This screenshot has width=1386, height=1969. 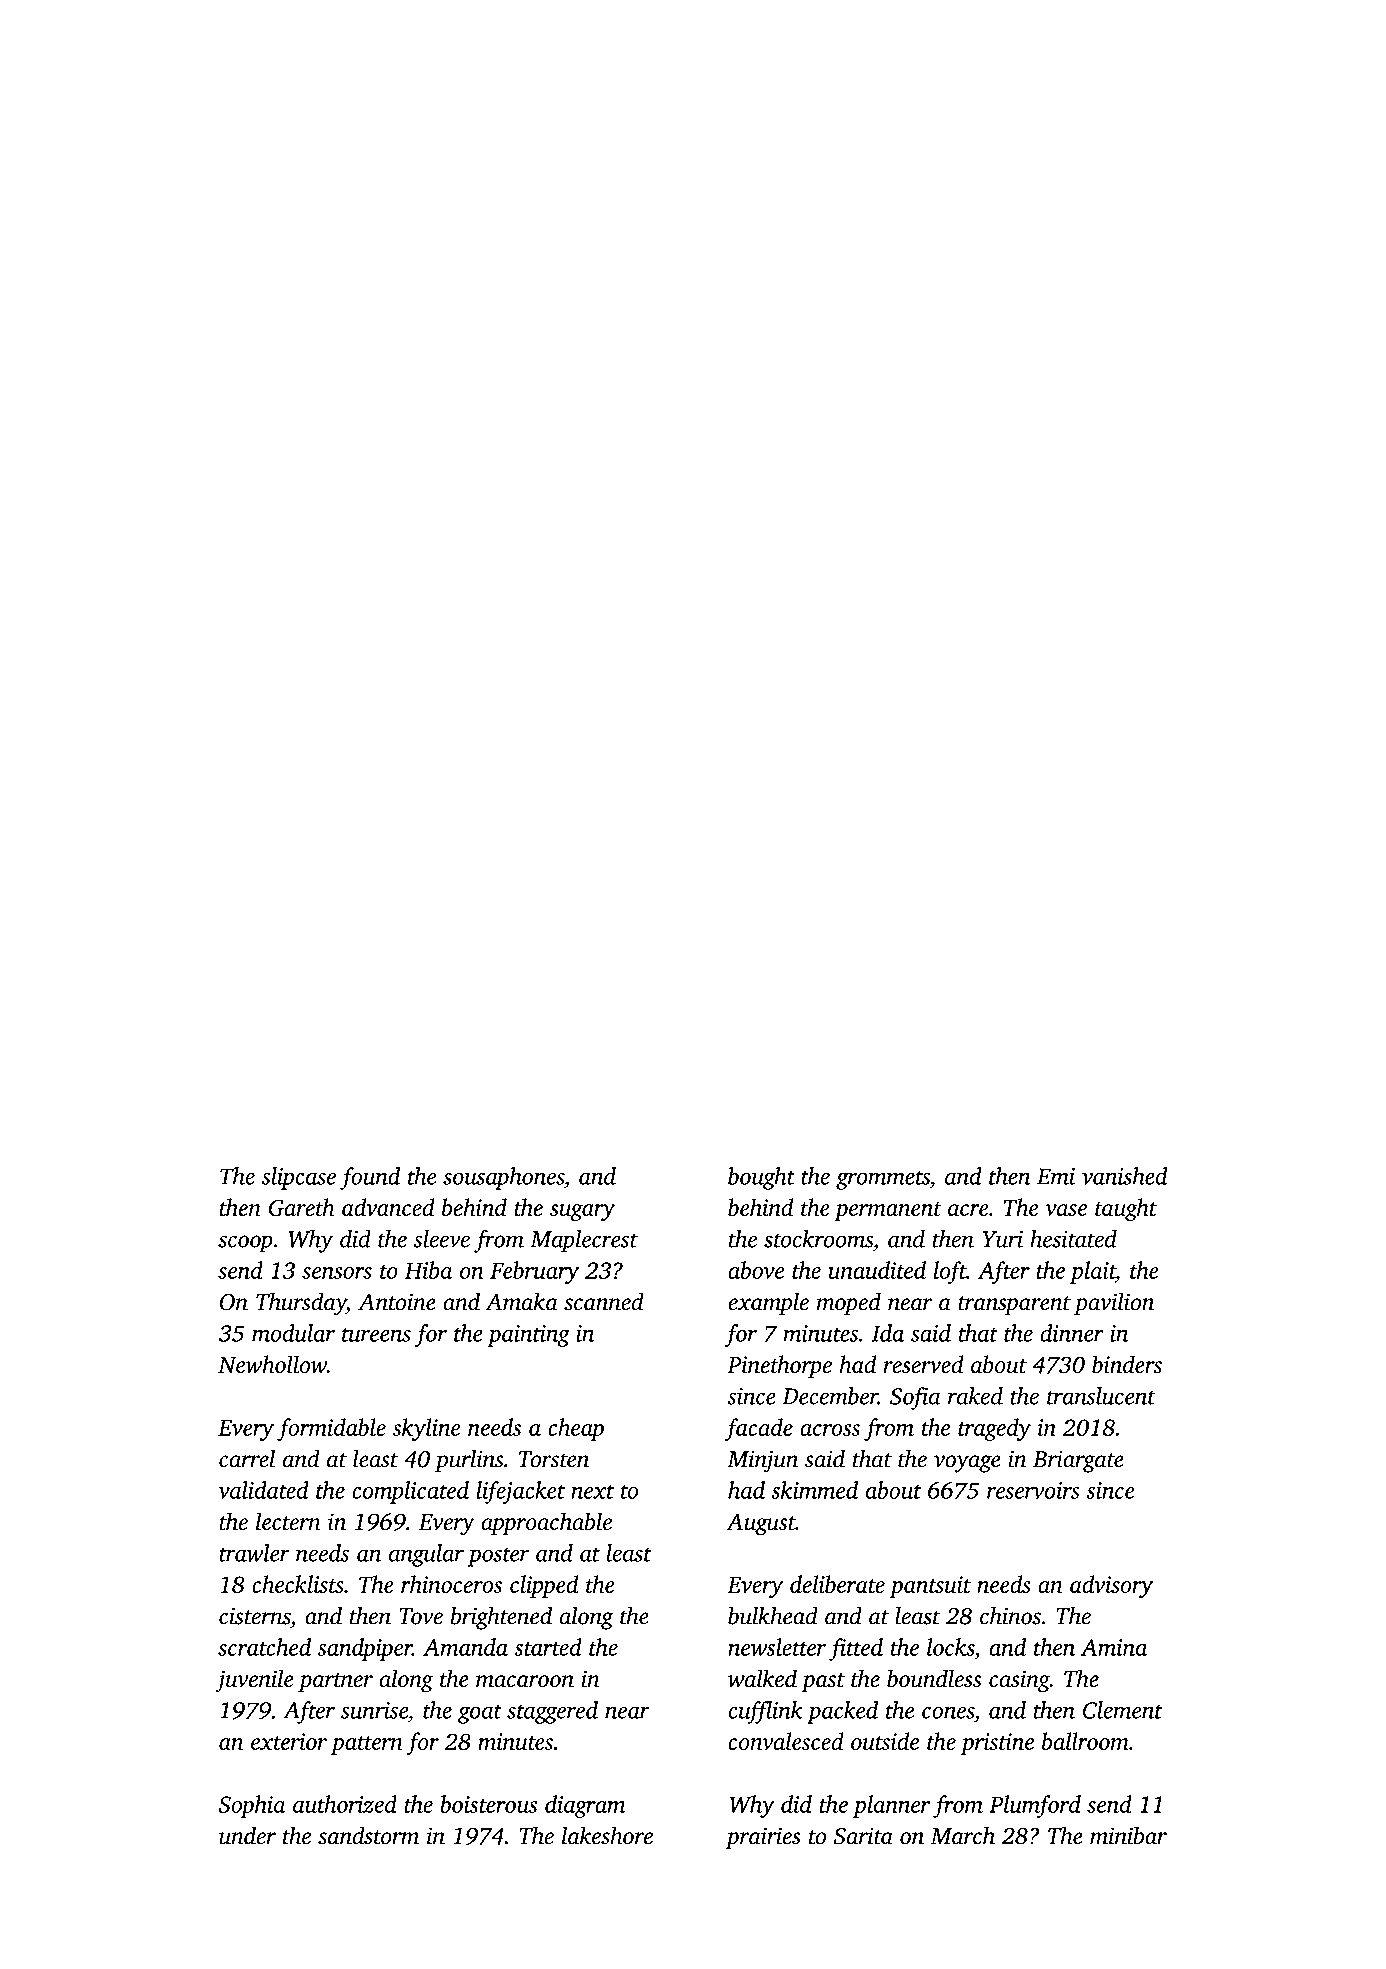 What do you see at coordinates (503, 1178) in the screenshot?
I see `sousaphones` at bounding box center [503, 1178].
